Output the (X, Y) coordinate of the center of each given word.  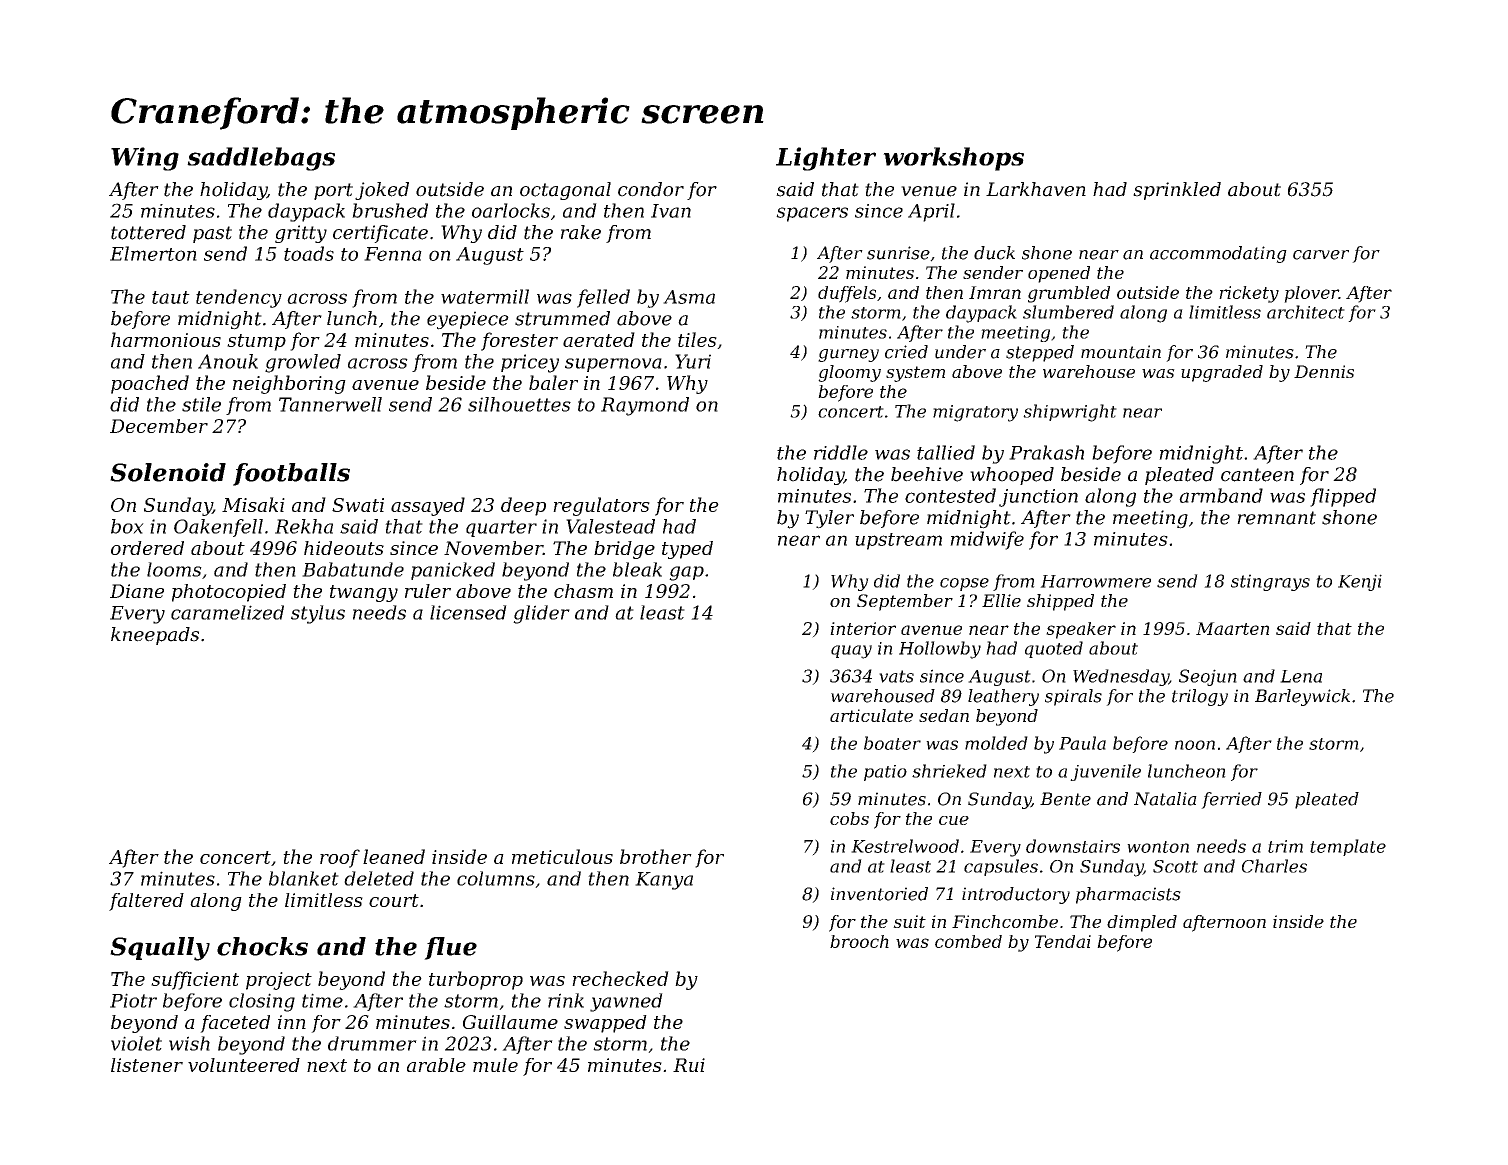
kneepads (155, 636)
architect (1306, 312)
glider (541, 614)
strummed (562, 318)
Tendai (1063, 941)
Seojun (1208, 677)
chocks (262, 946)
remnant (1276, 518)
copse (964, 584)
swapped (605, 1024)
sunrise (898, 253)
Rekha (304, 526)
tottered (148, 232)
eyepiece (468, 320)
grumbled (1069, 294)
